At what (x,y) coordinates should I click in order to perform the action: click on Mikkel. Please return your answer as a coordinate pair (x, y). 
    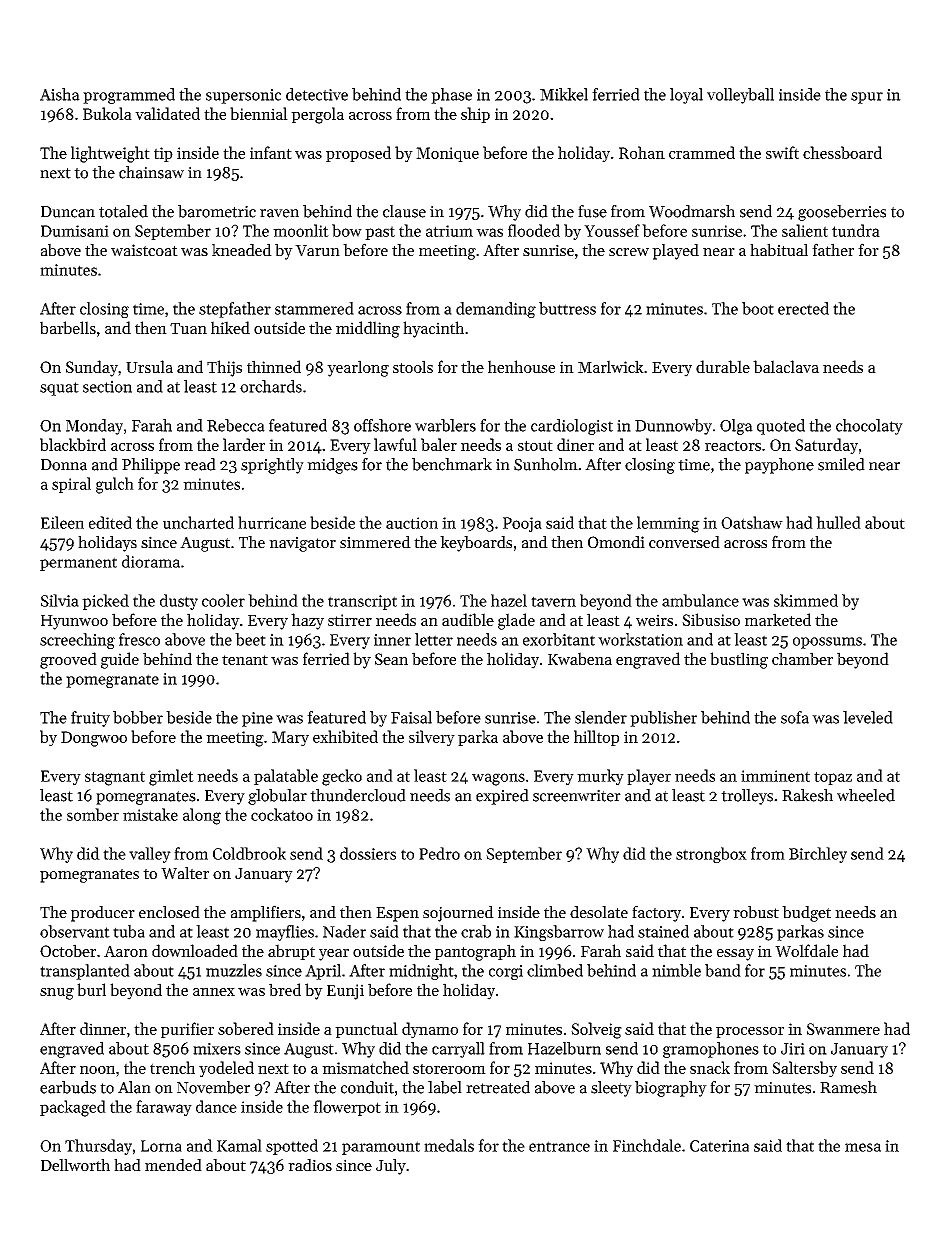
    Looking at the image, I should click on (564, 94).
